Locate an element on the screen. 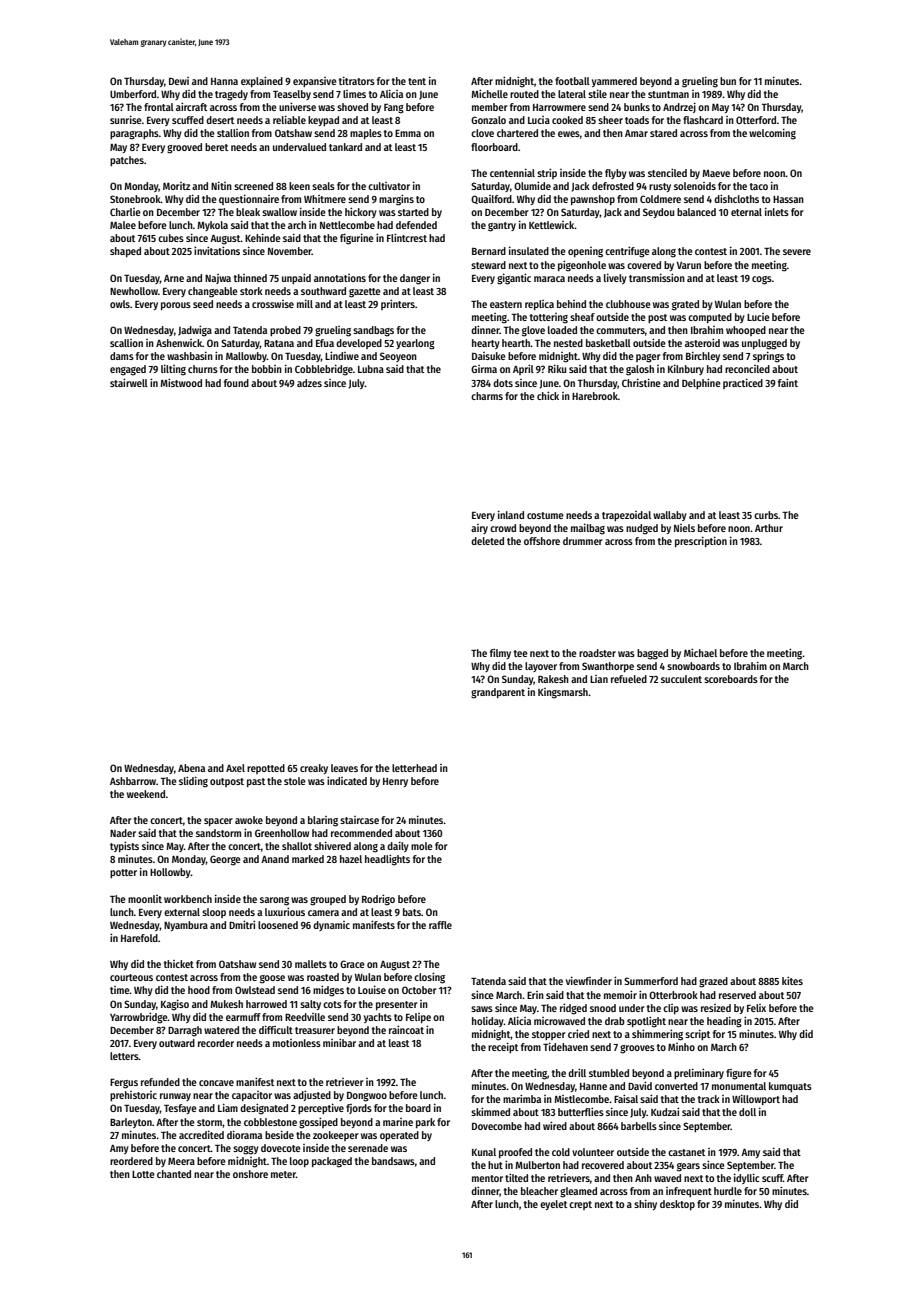 Image resolution: width=924 pixels, height=1308 pixels. bobbin is located at coordinates (267, 369).
